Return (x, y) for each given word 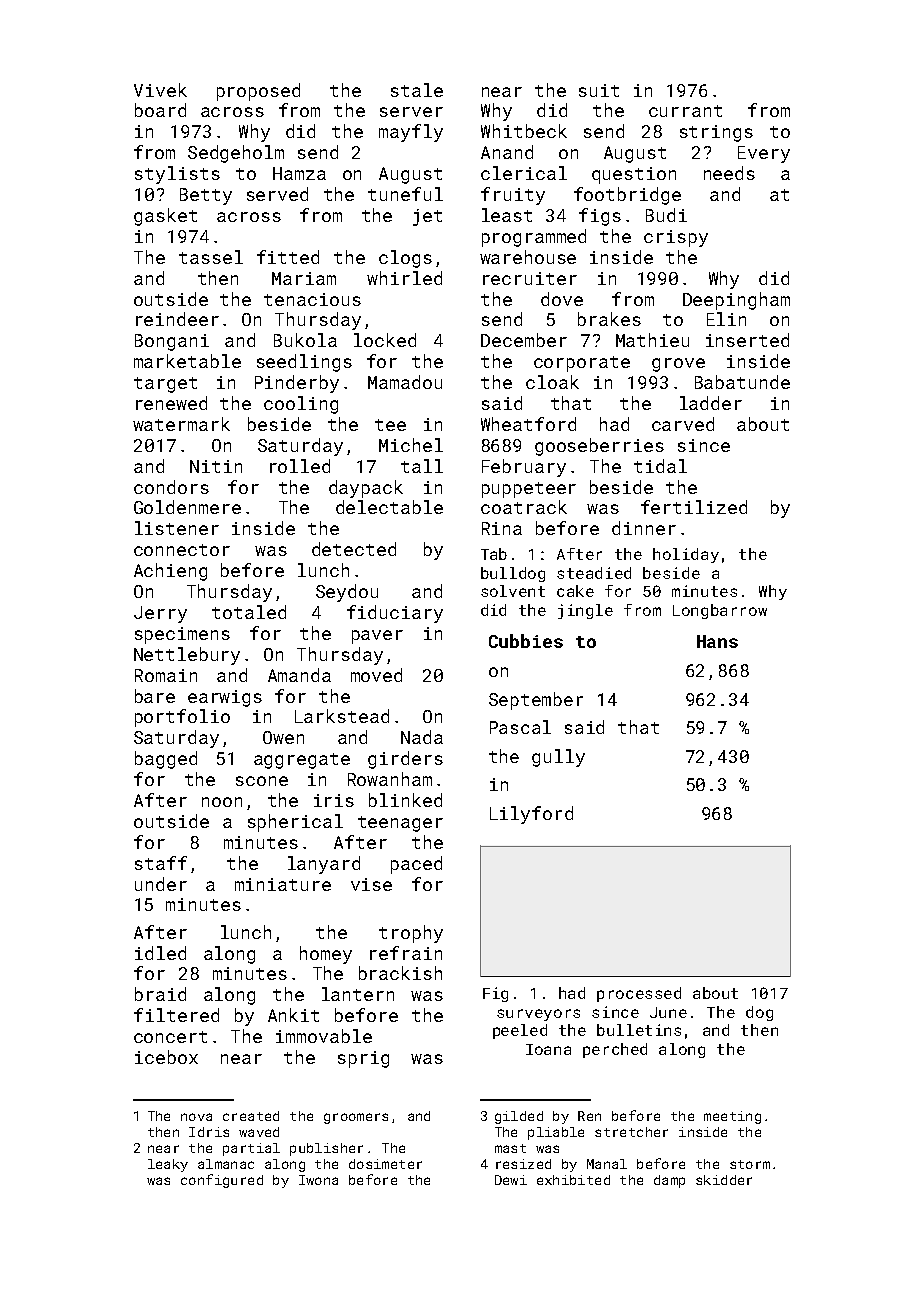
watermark (181, 424)
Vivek (160, 90)
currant (685, 111)
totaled (249, 612)
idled (160, 953)
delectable (389, 507)
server (411, 112)
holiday (686, 555)
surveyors (538, 1015)
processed (639, 994)
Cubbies (526, 641)
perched (615, 1050)
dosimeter (385, 1164)
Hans (717, 641)
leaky (168, 1165)
